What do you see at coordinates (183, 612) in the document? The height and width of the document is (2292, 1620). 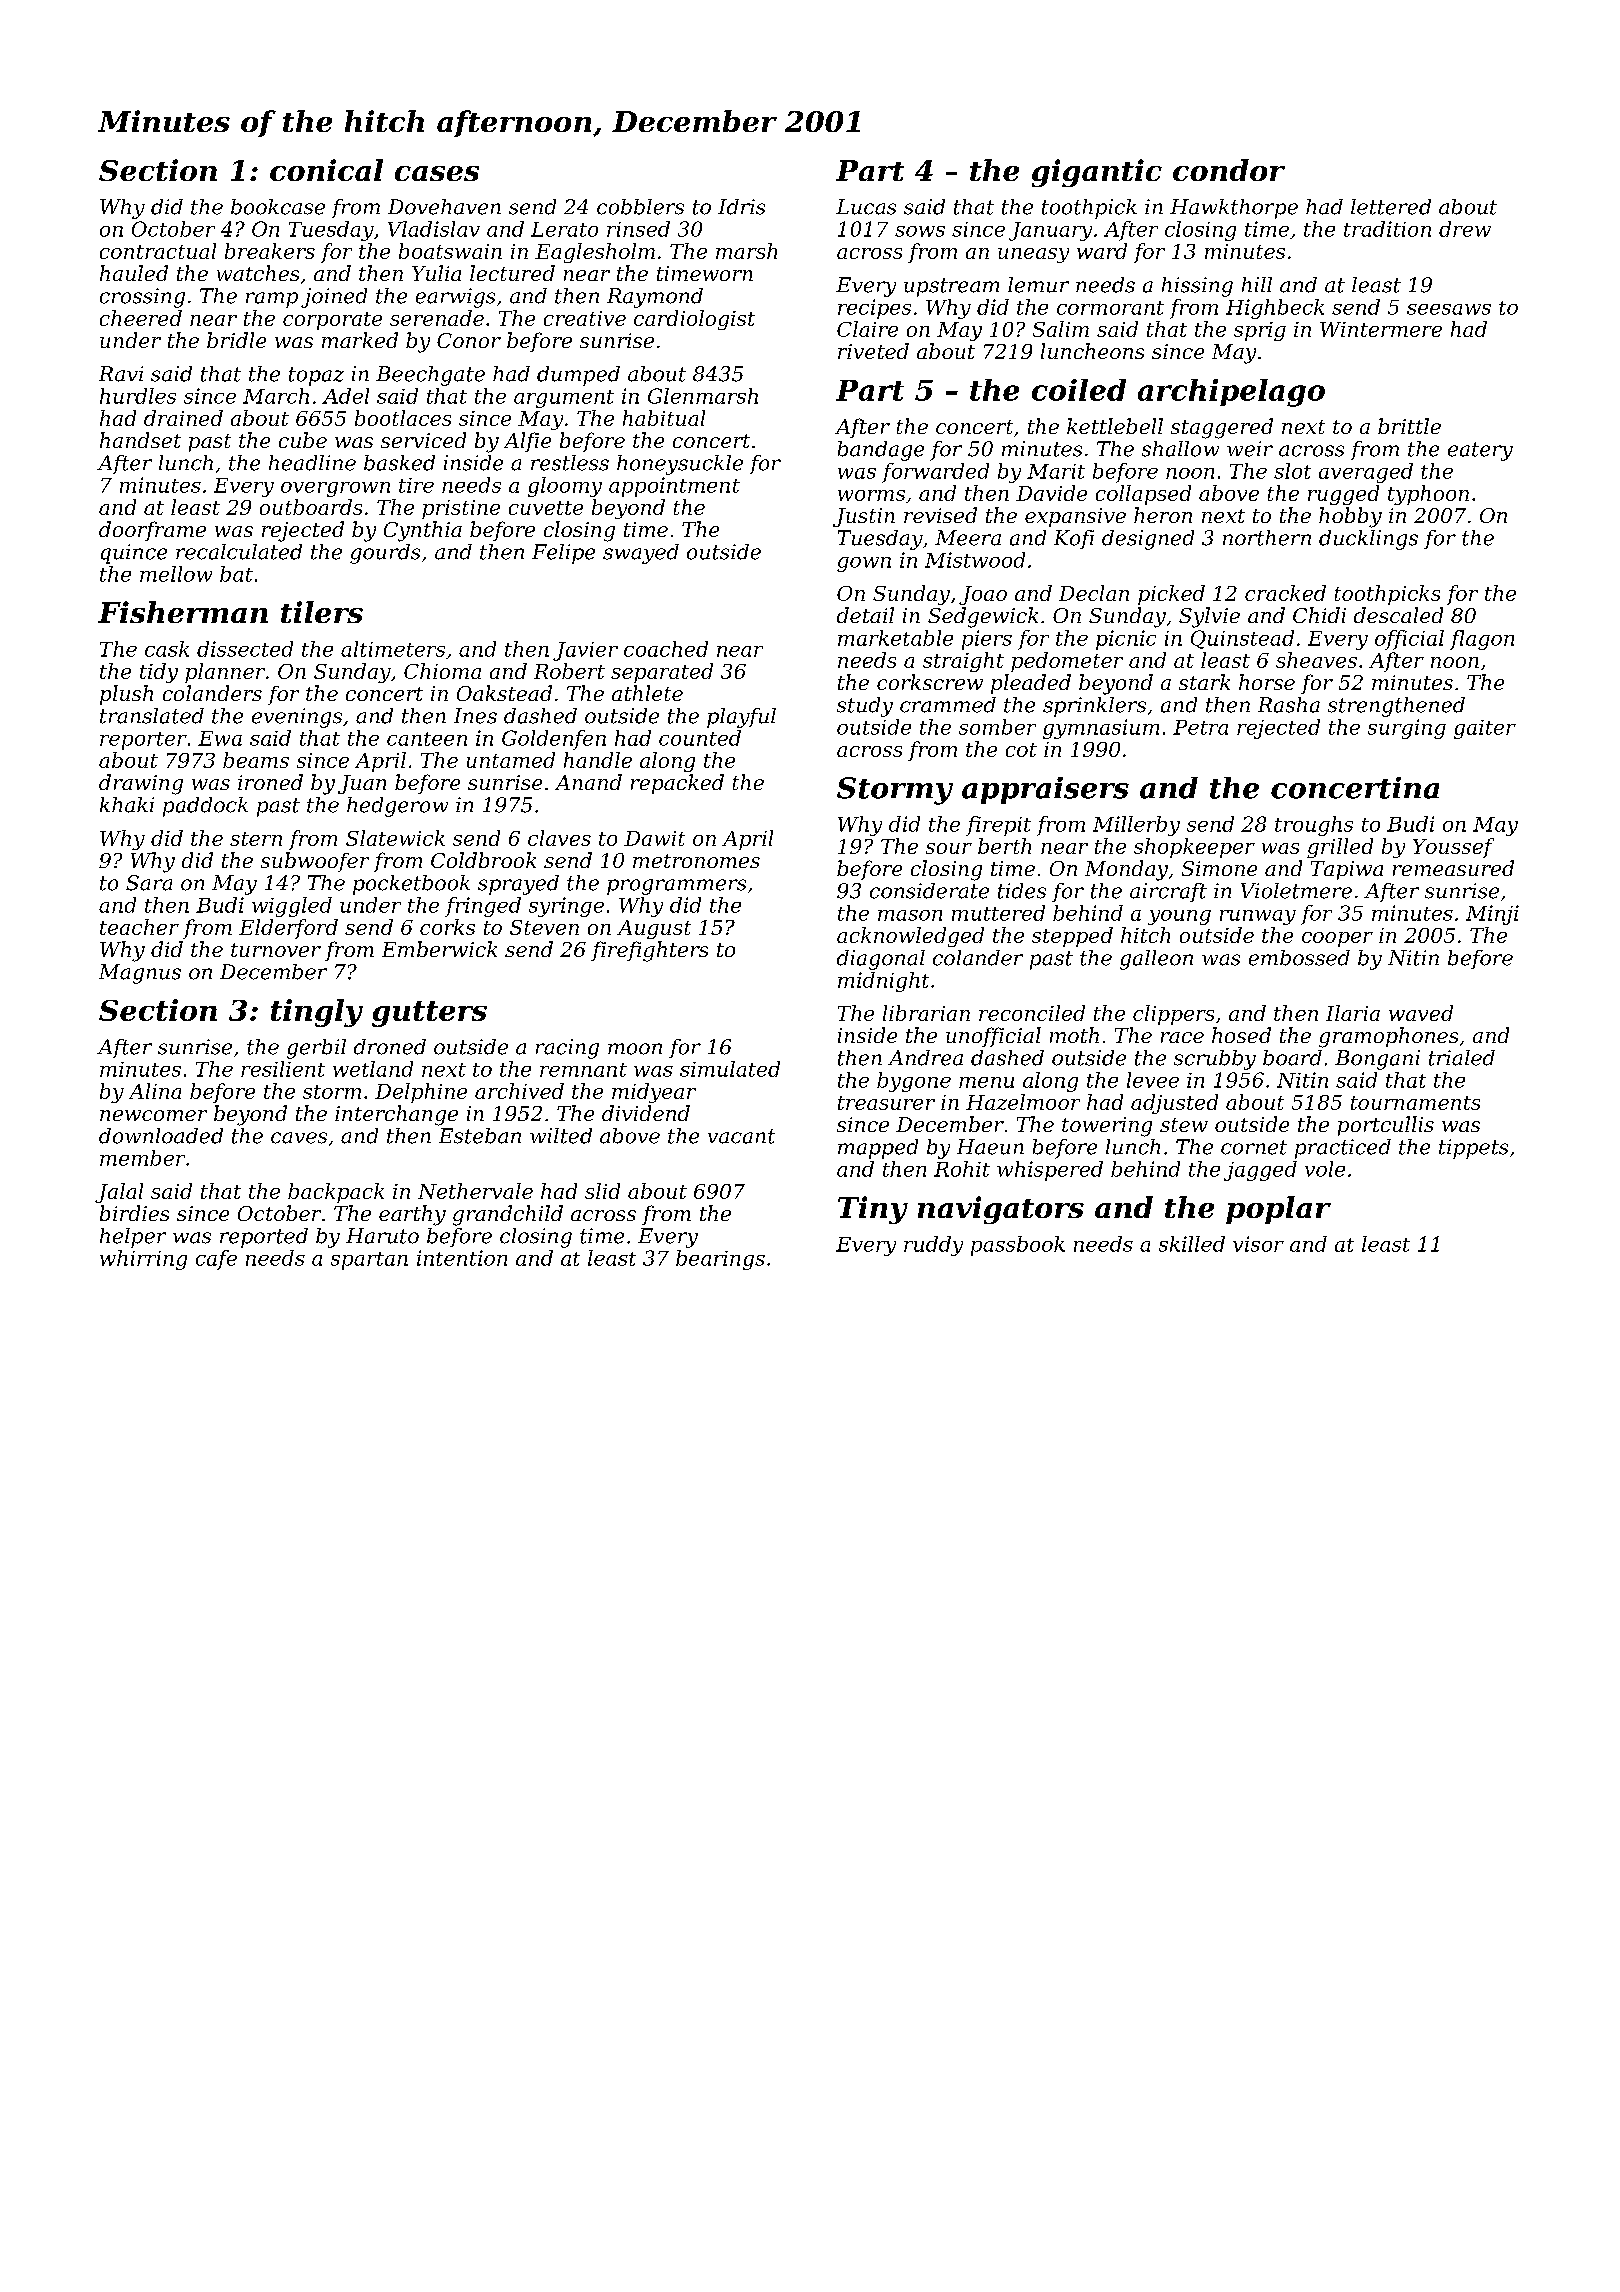 I see `Fisherman` at bounding box center [183, 612].
